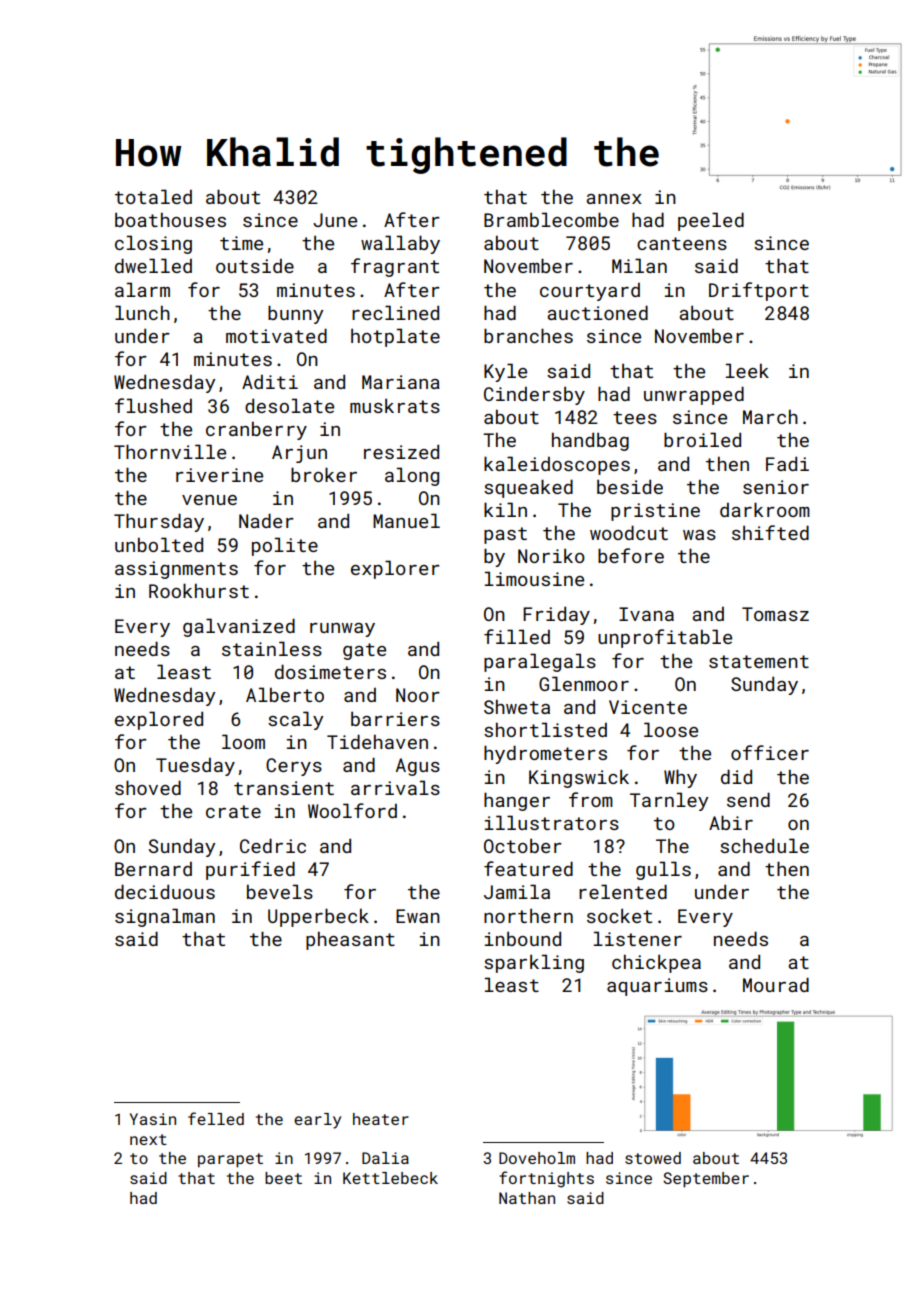  I want to click on listener, so click(638, 938).
